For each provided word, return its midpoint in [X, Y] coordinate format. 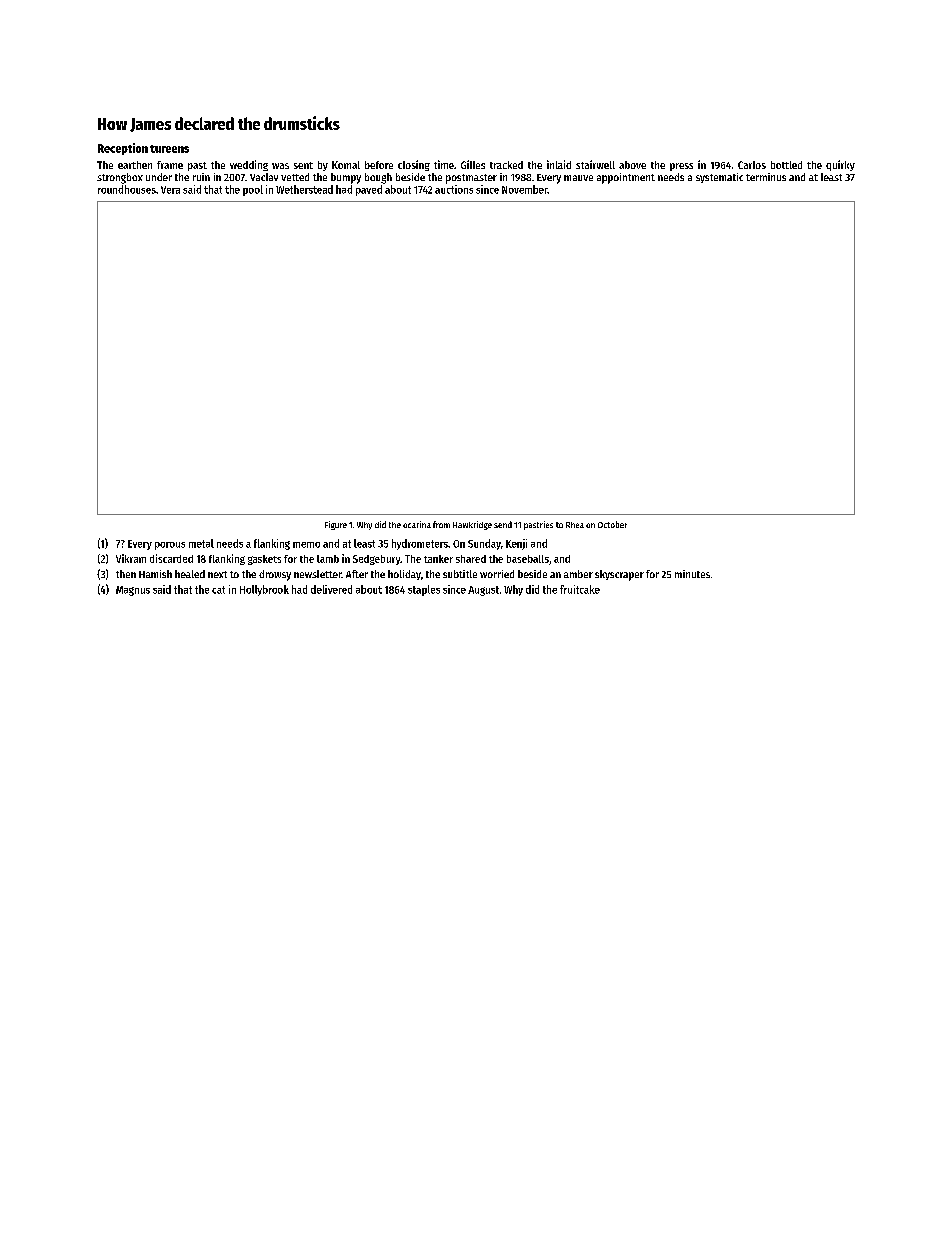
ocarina [417, 524]
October [612, 524]
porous [170, 546]
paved [369, 190]
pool [253, 190]
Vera [170, 190]
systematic [719, 178]
